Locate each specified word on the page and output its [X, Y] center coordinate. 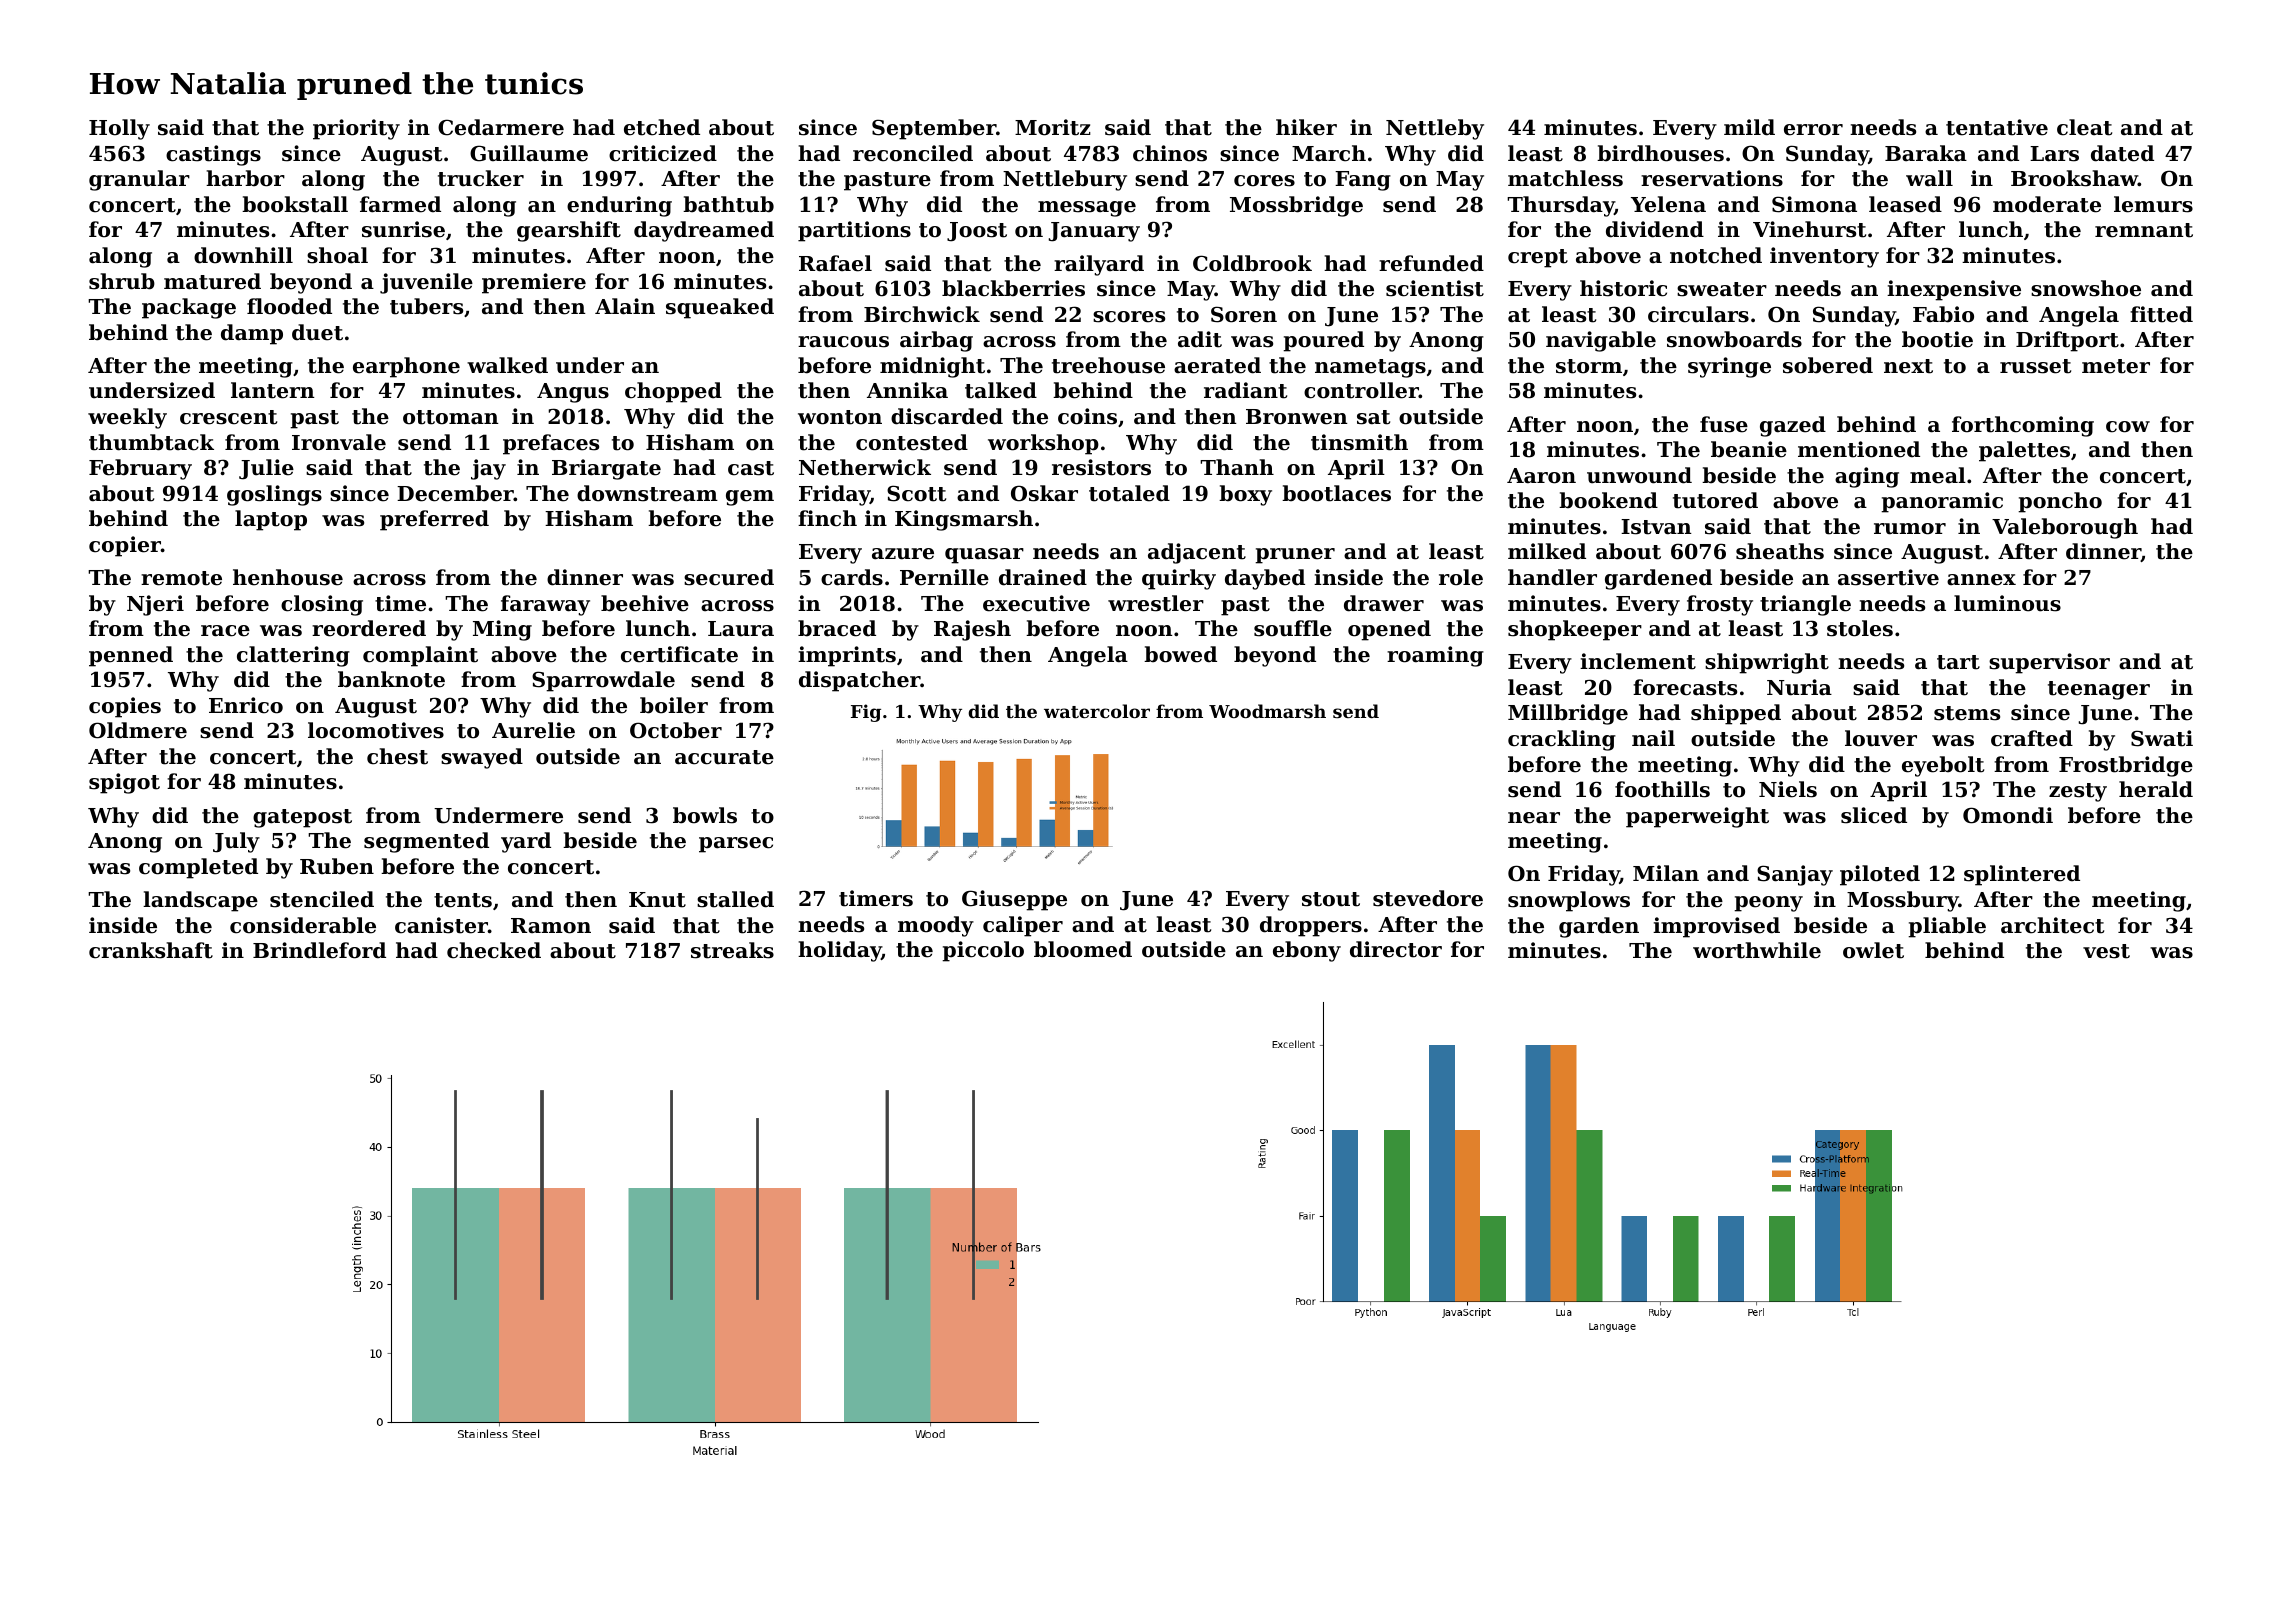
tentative [1997, 127]
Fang [1363, 181]
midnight [932, 367]
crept [1538, 258]
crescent [228, 417]
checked [494, 950]
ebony [1307, 951]
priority [356, 129]
